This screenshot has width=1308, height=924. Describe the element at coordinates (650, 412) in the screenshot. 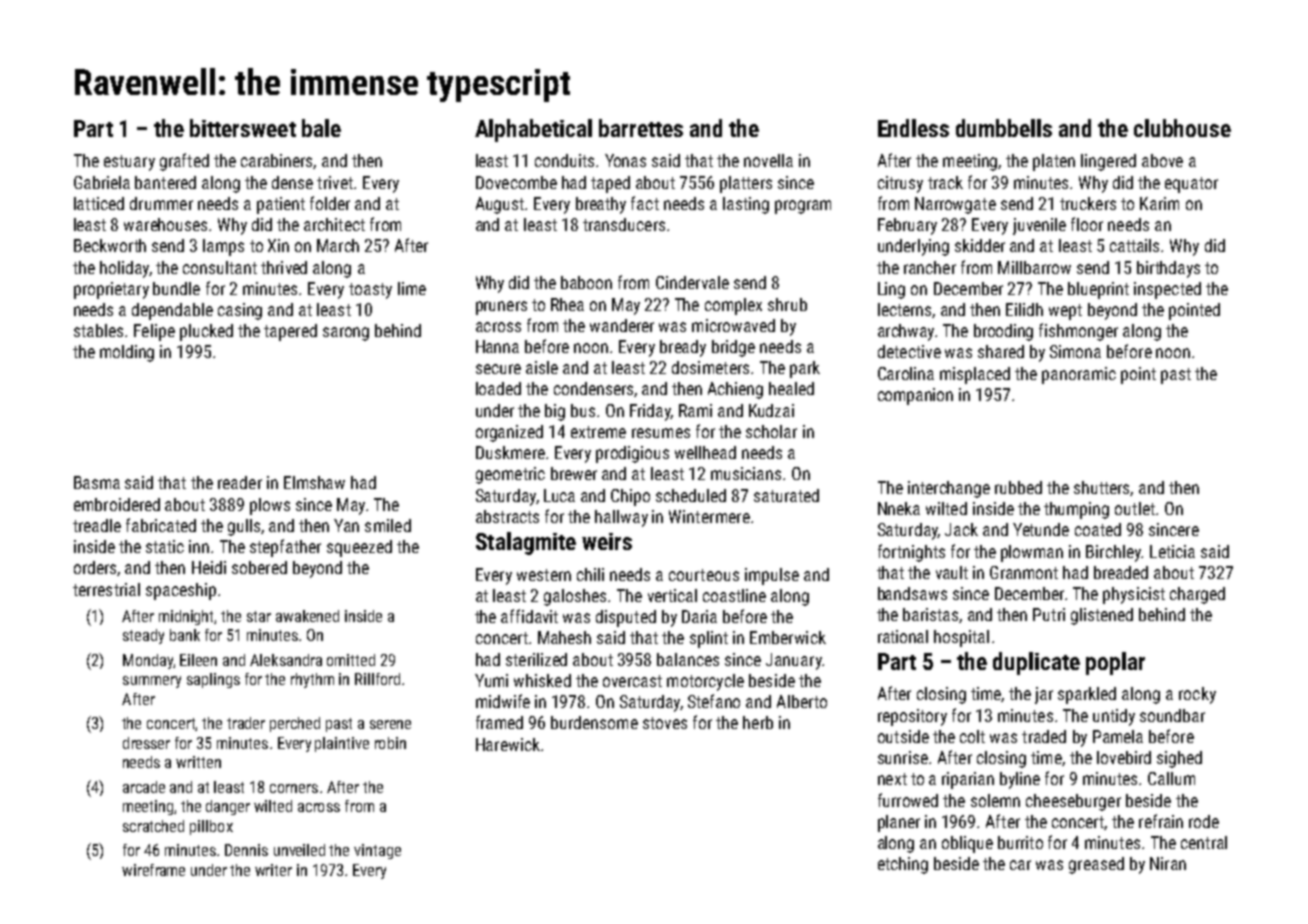

I see `Friday` at that location.
